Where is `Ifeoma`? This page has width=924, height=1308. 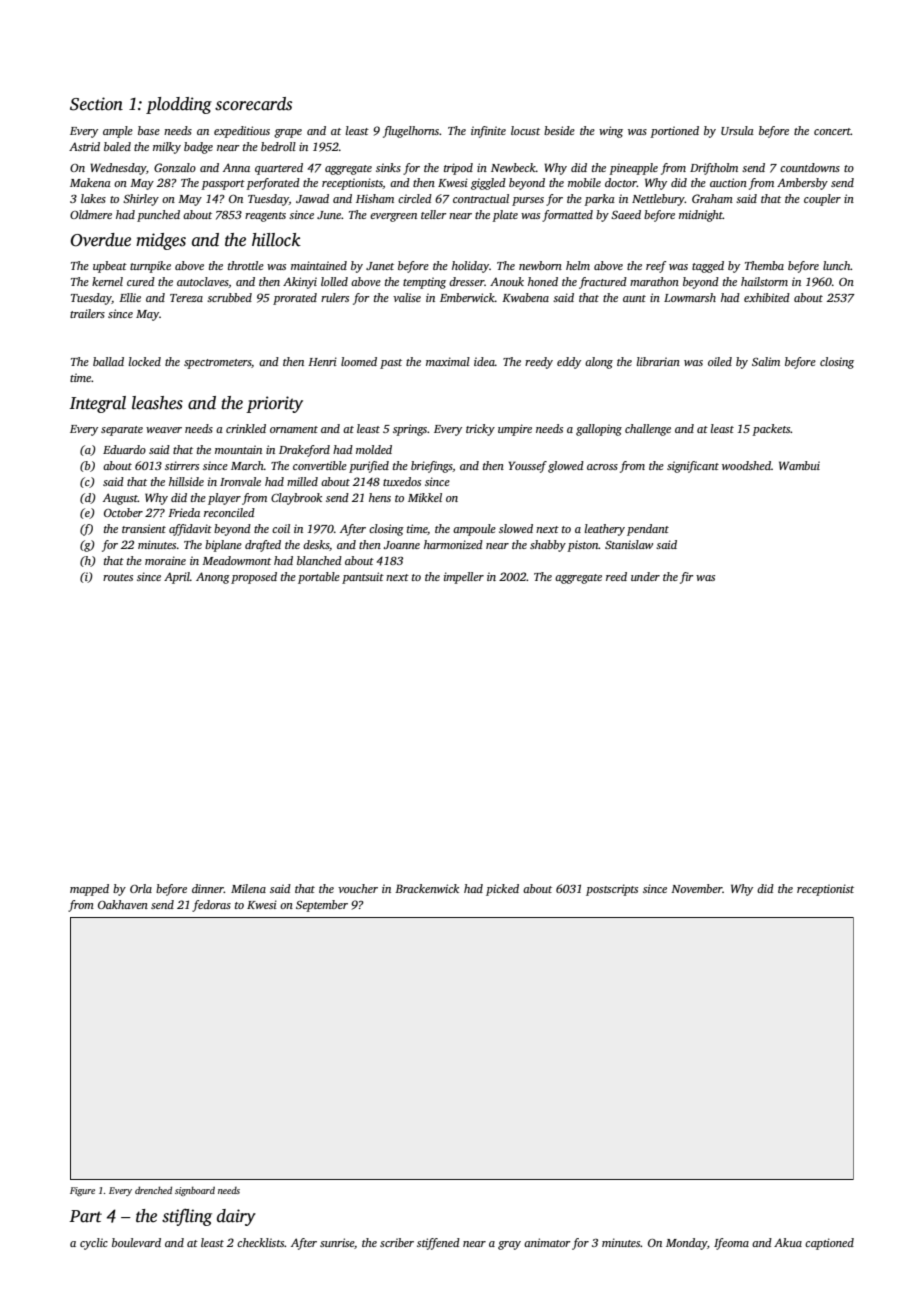
Ifeoma is located at coordinates (731, 1244).
